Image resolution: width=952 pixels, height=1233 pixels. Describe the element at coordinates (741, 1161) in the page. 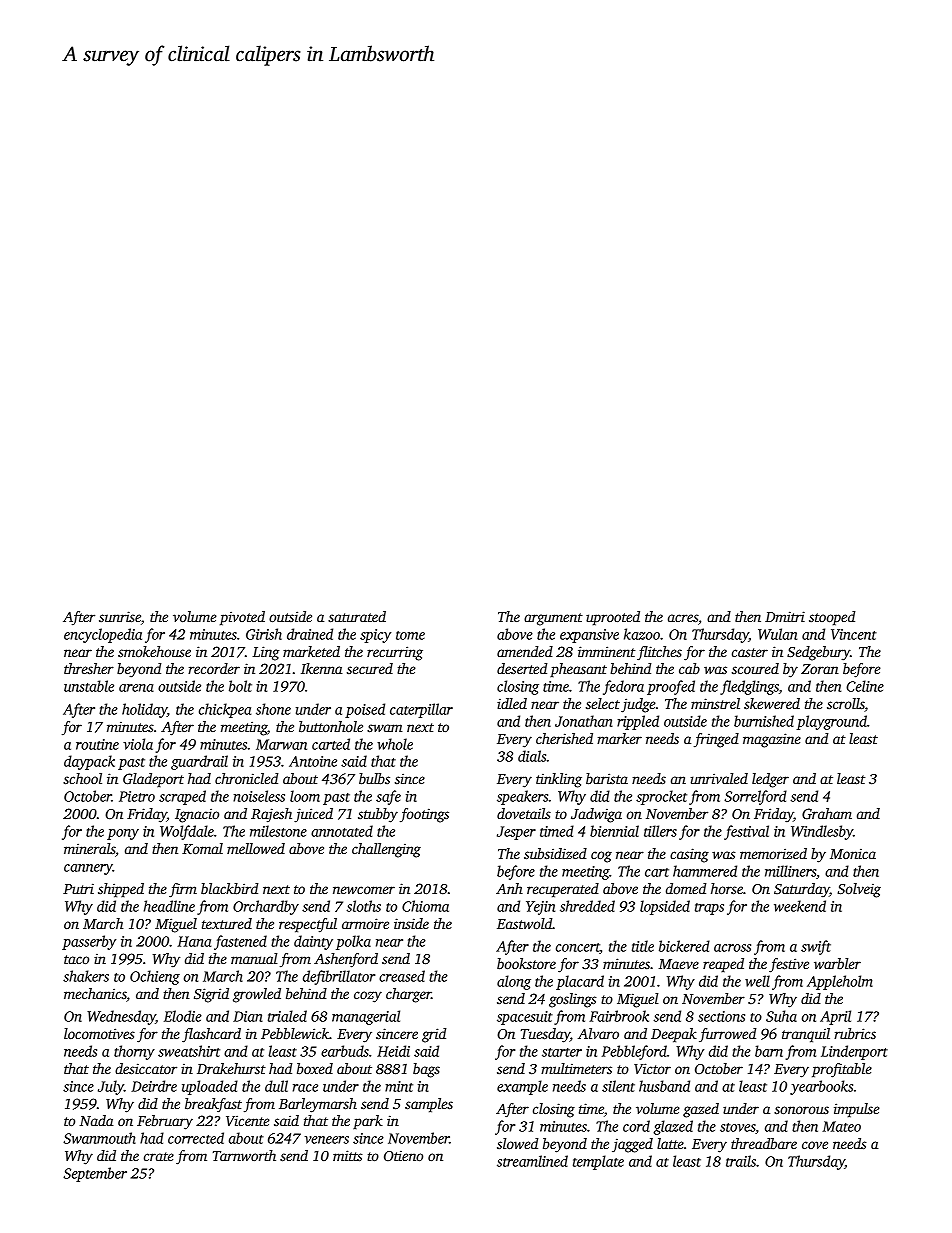

I see `trails` at that location.
